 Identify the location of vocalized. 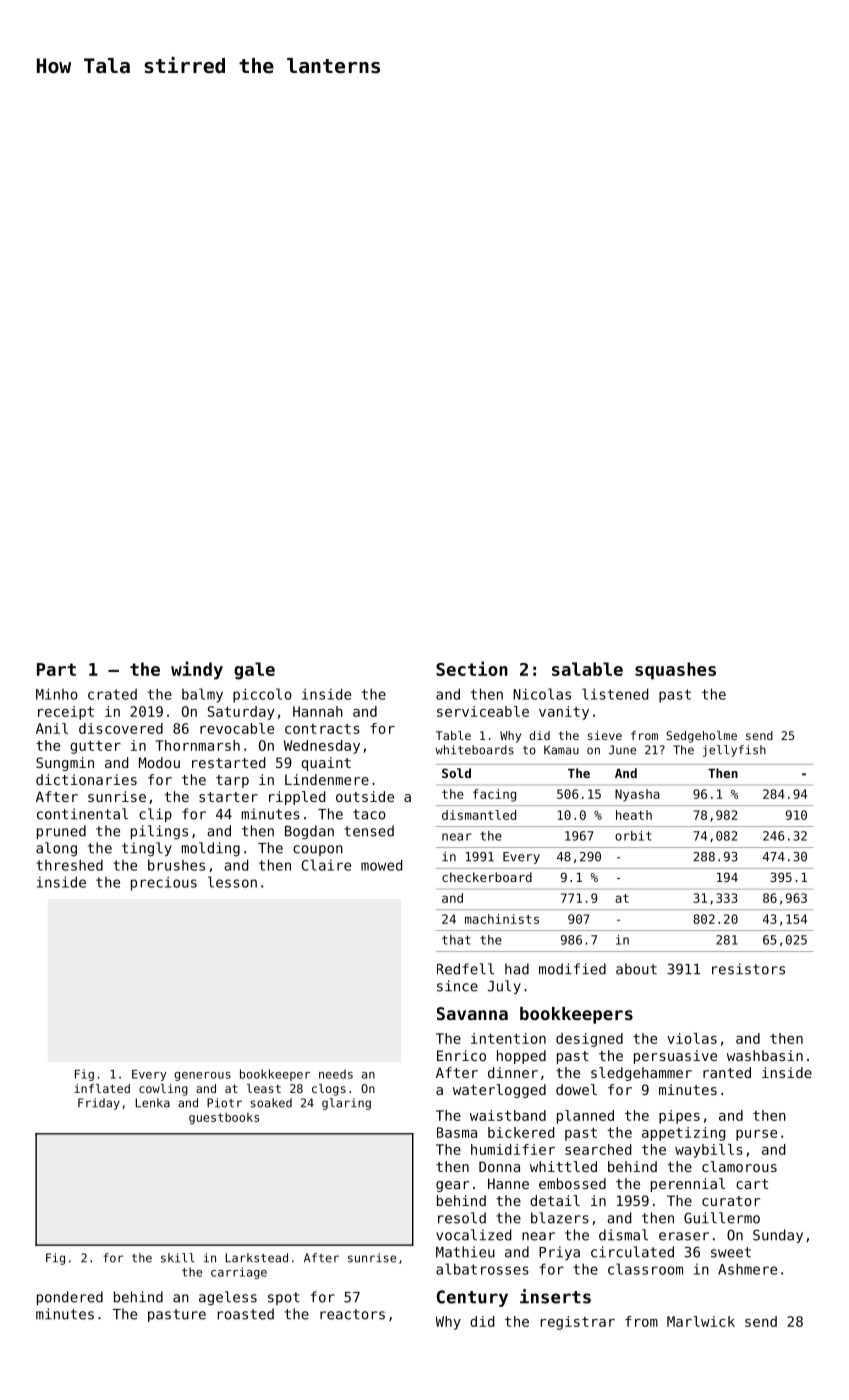
(473, 1235).
